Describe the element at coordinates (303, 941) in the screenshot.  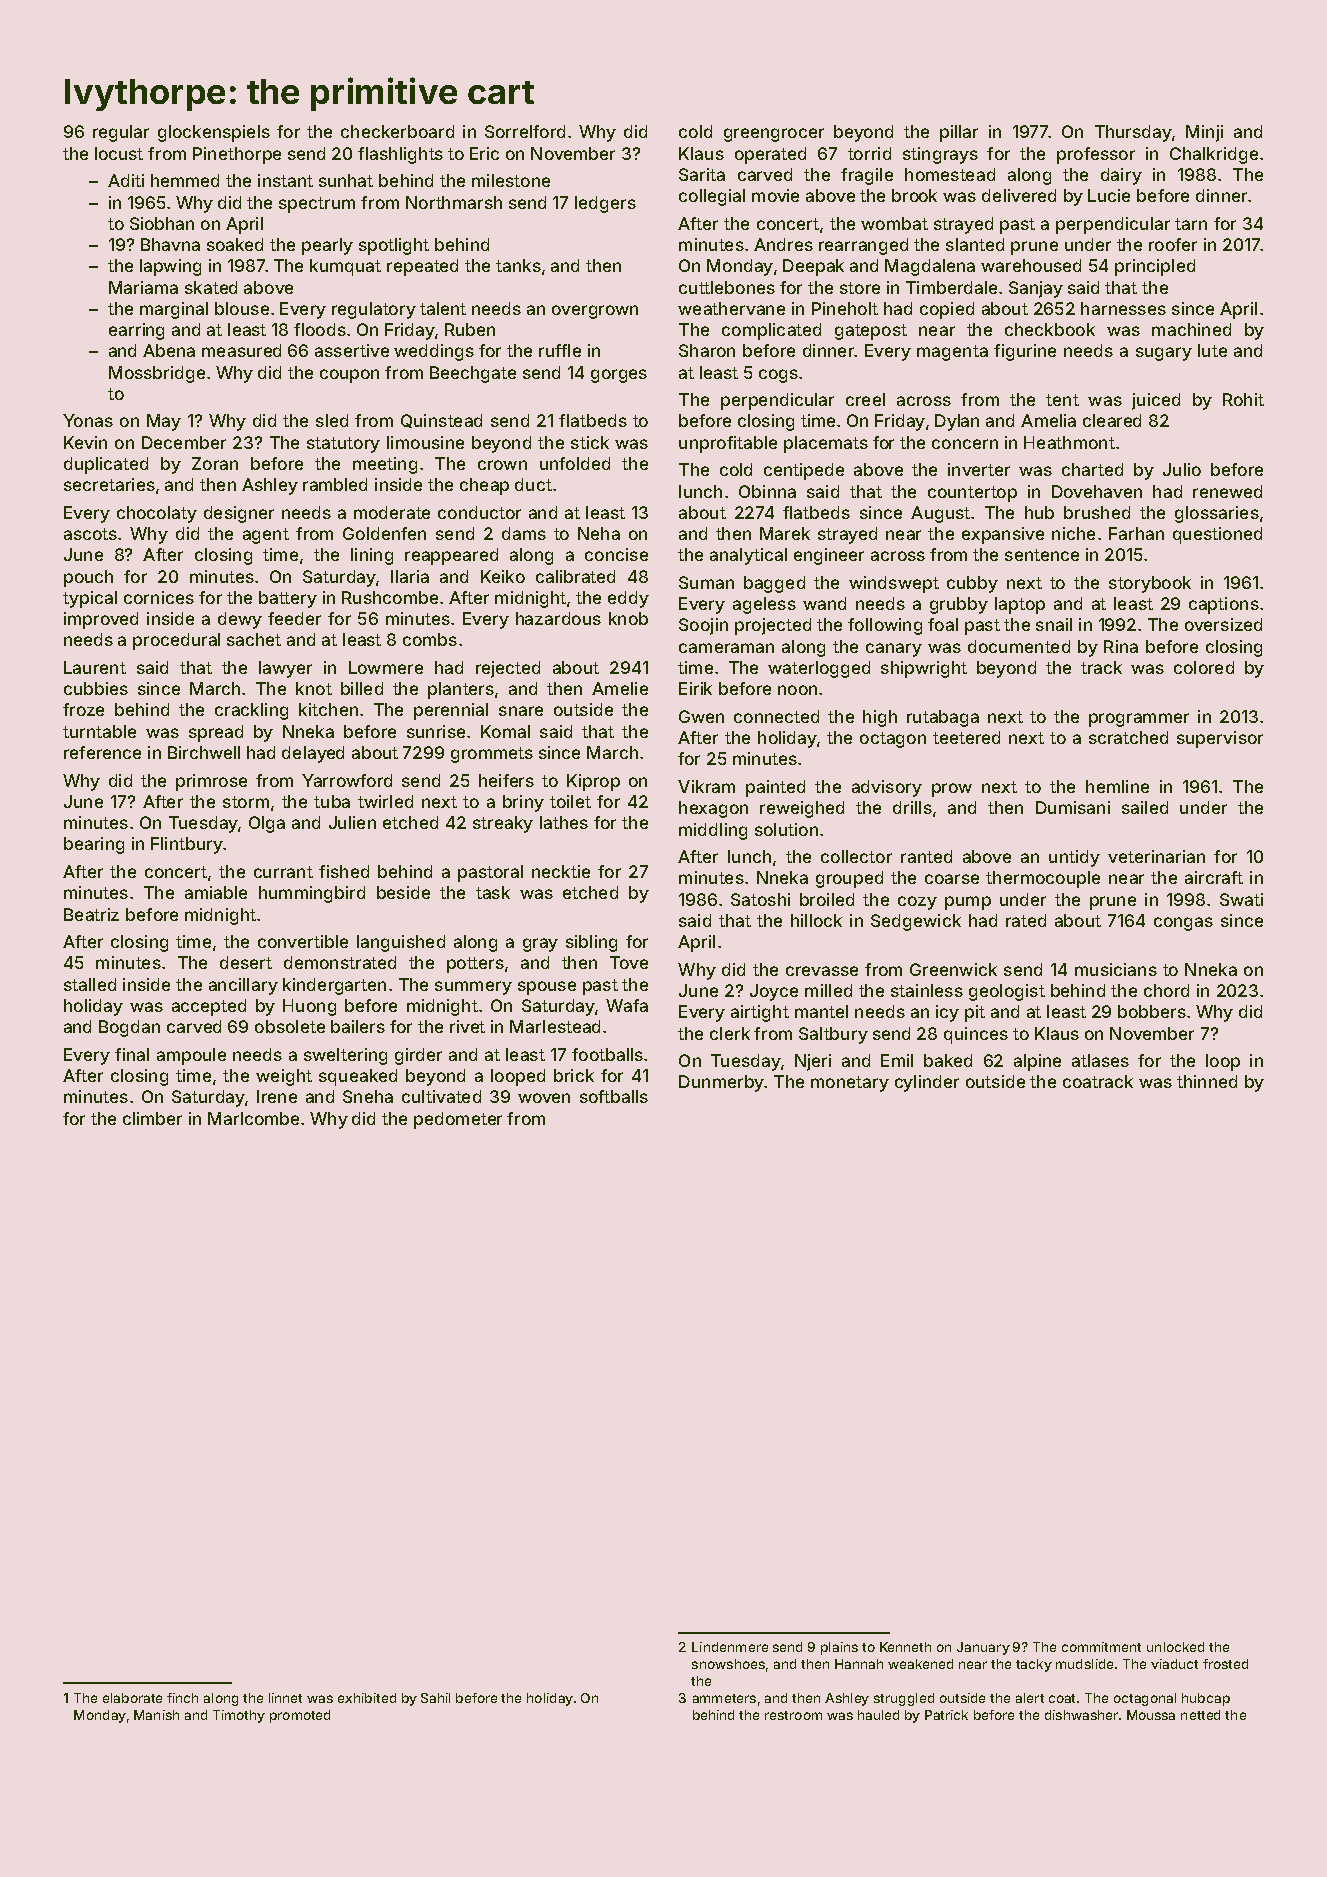
I see `convertible` at that location.
